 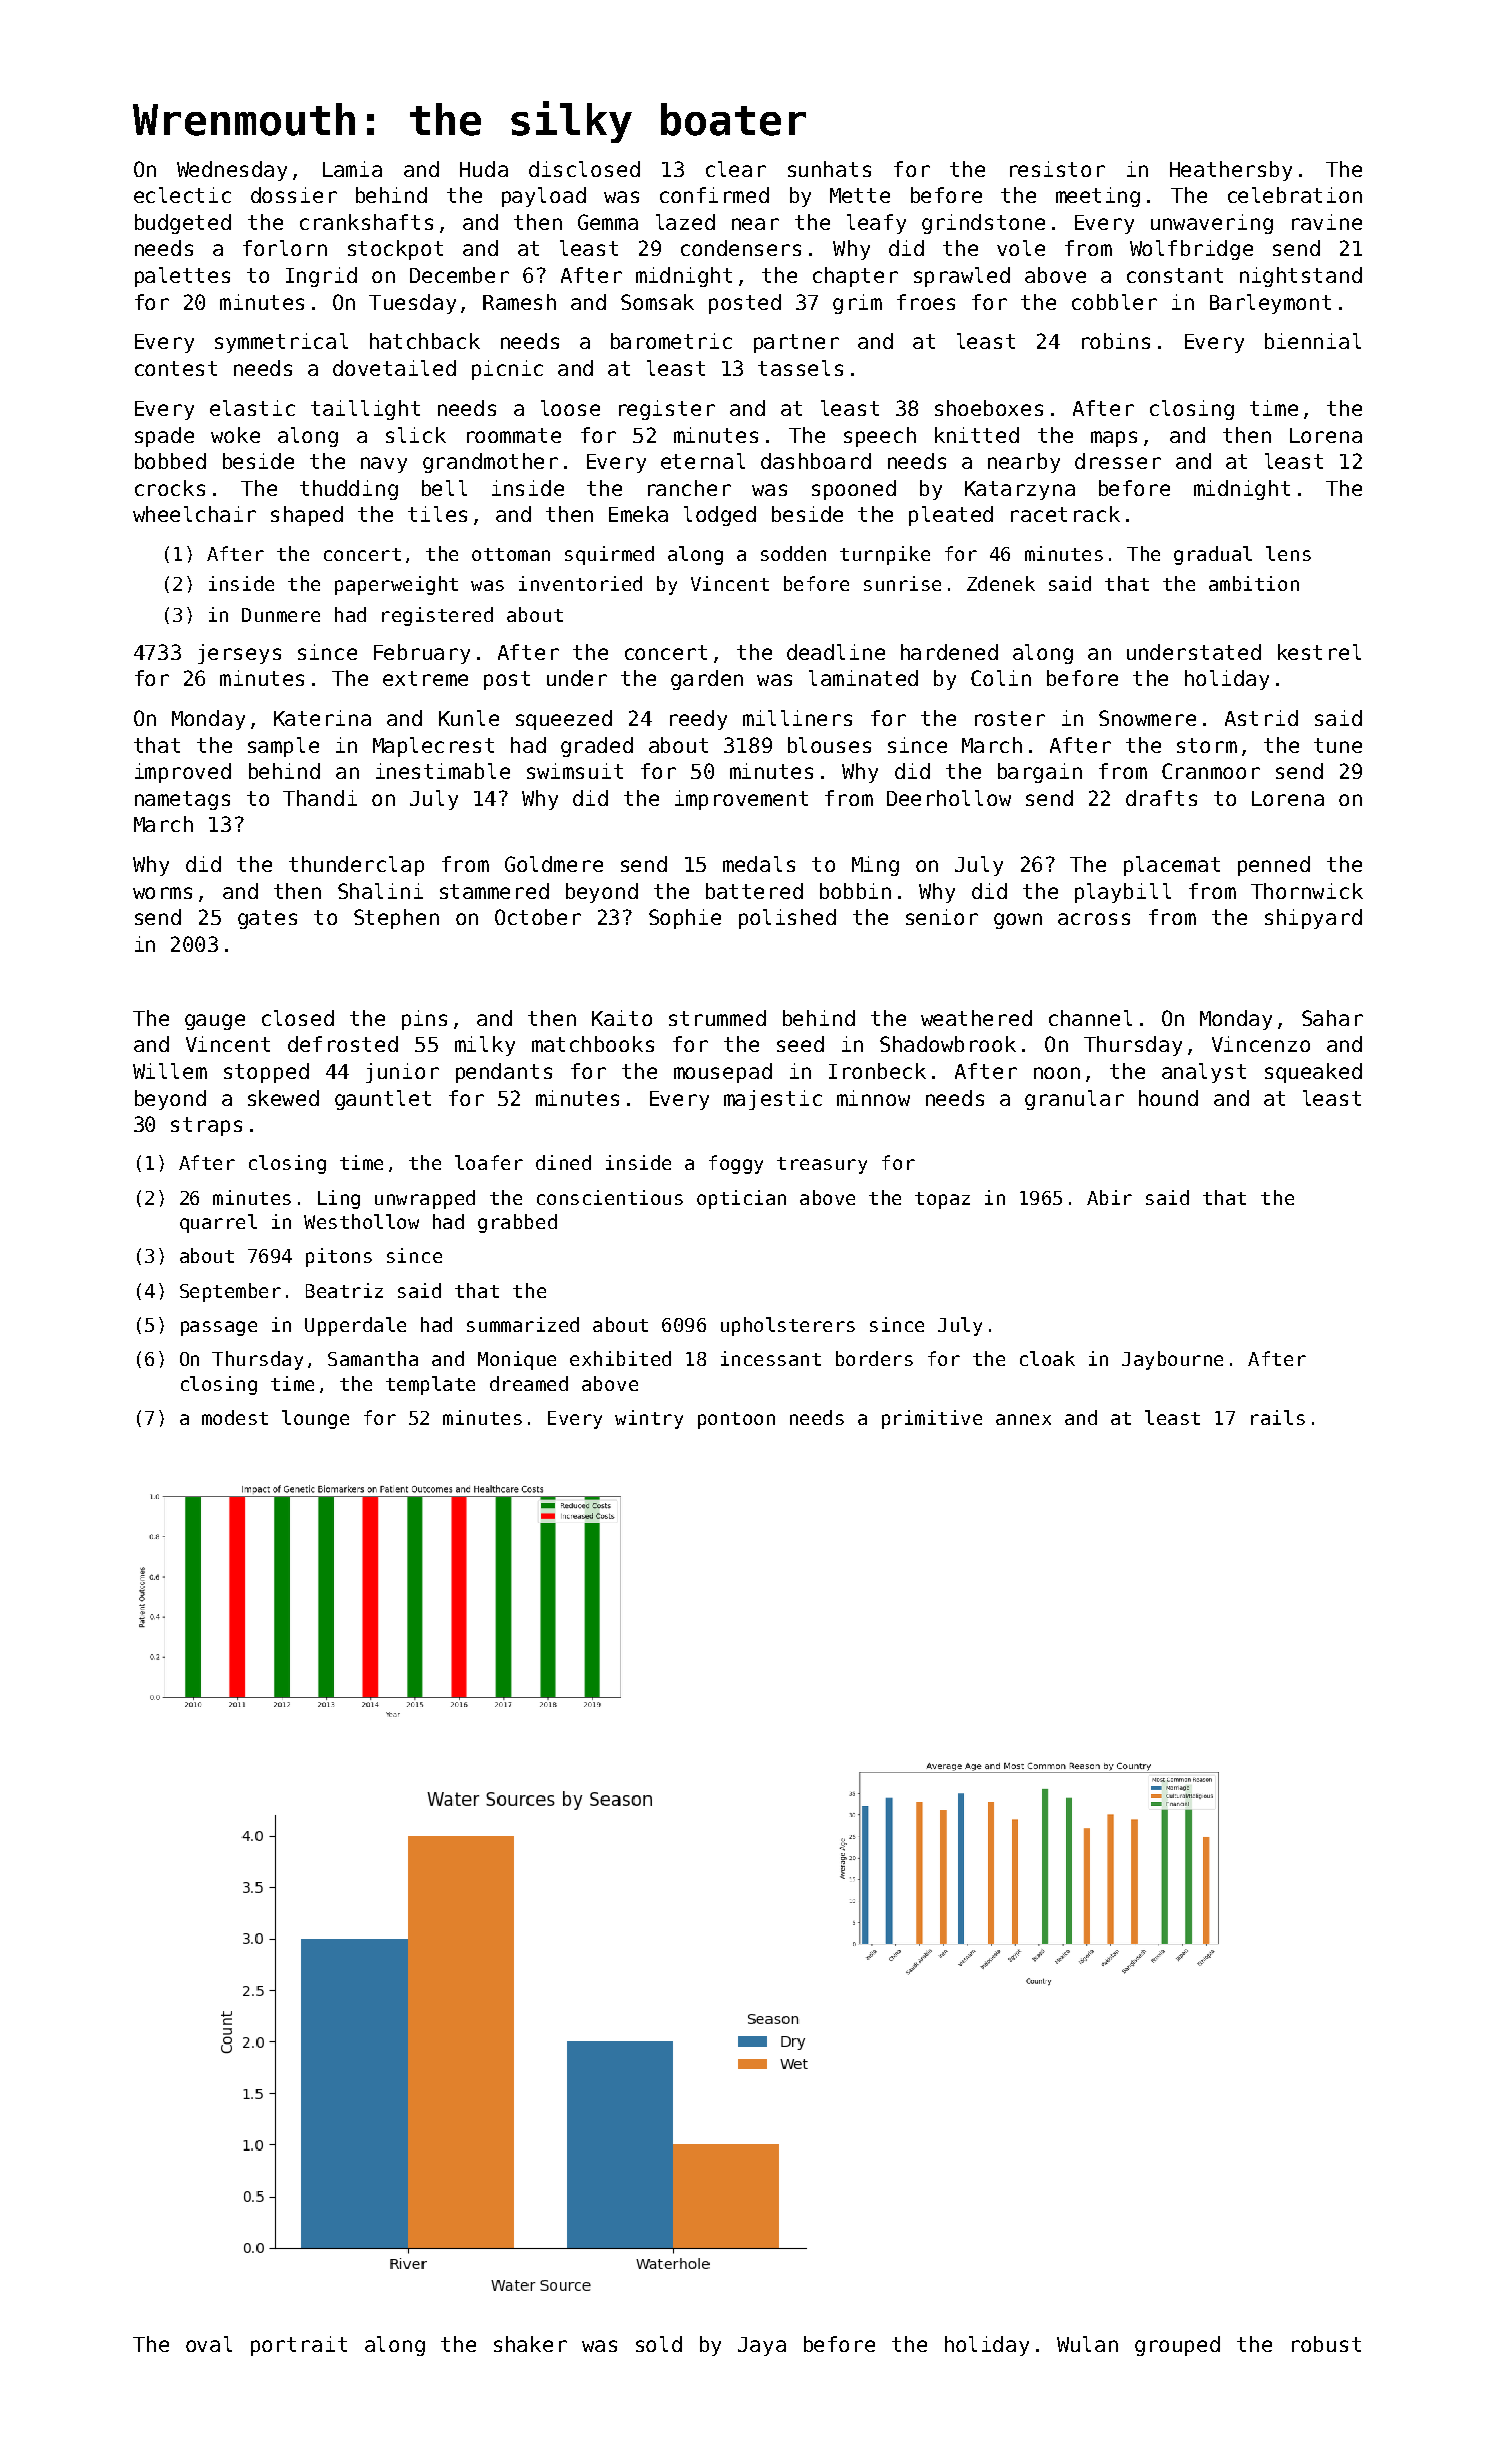 What do you see at coordinates (281, 615) in the screenshot?
I see `Dunmere` at bounding box center [281, 615].
